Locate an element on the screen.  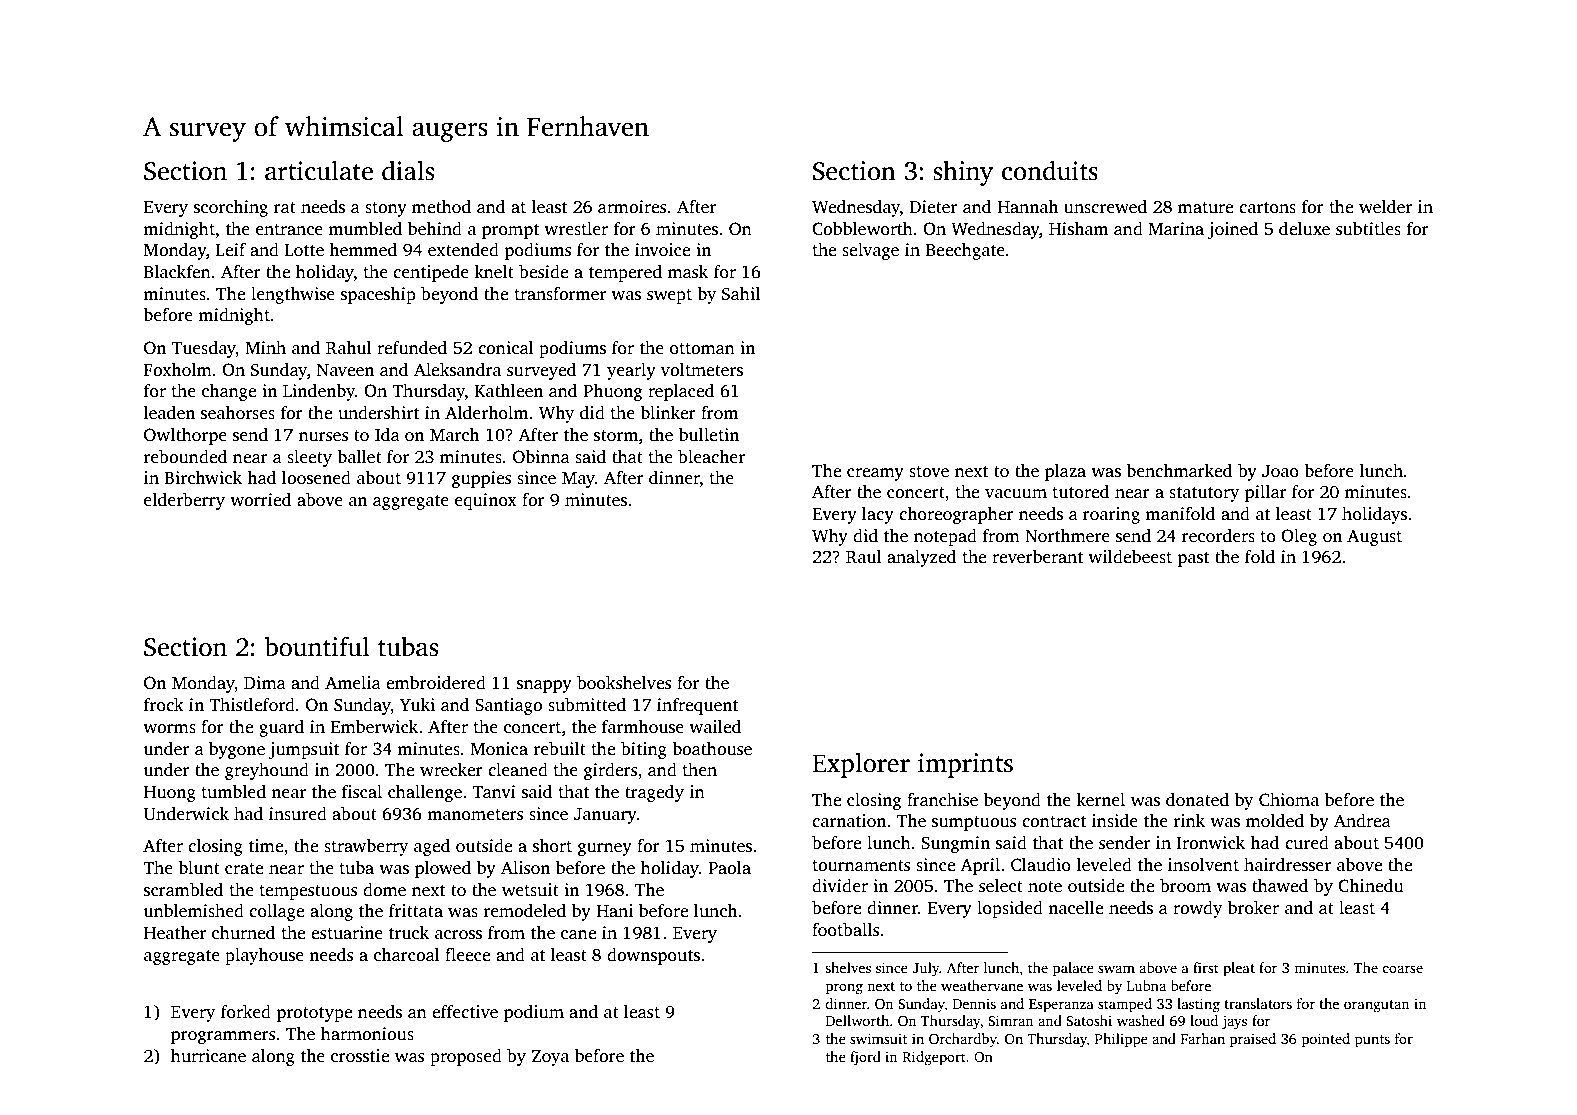
wildebeest is located at coordinates (1130, 557).
